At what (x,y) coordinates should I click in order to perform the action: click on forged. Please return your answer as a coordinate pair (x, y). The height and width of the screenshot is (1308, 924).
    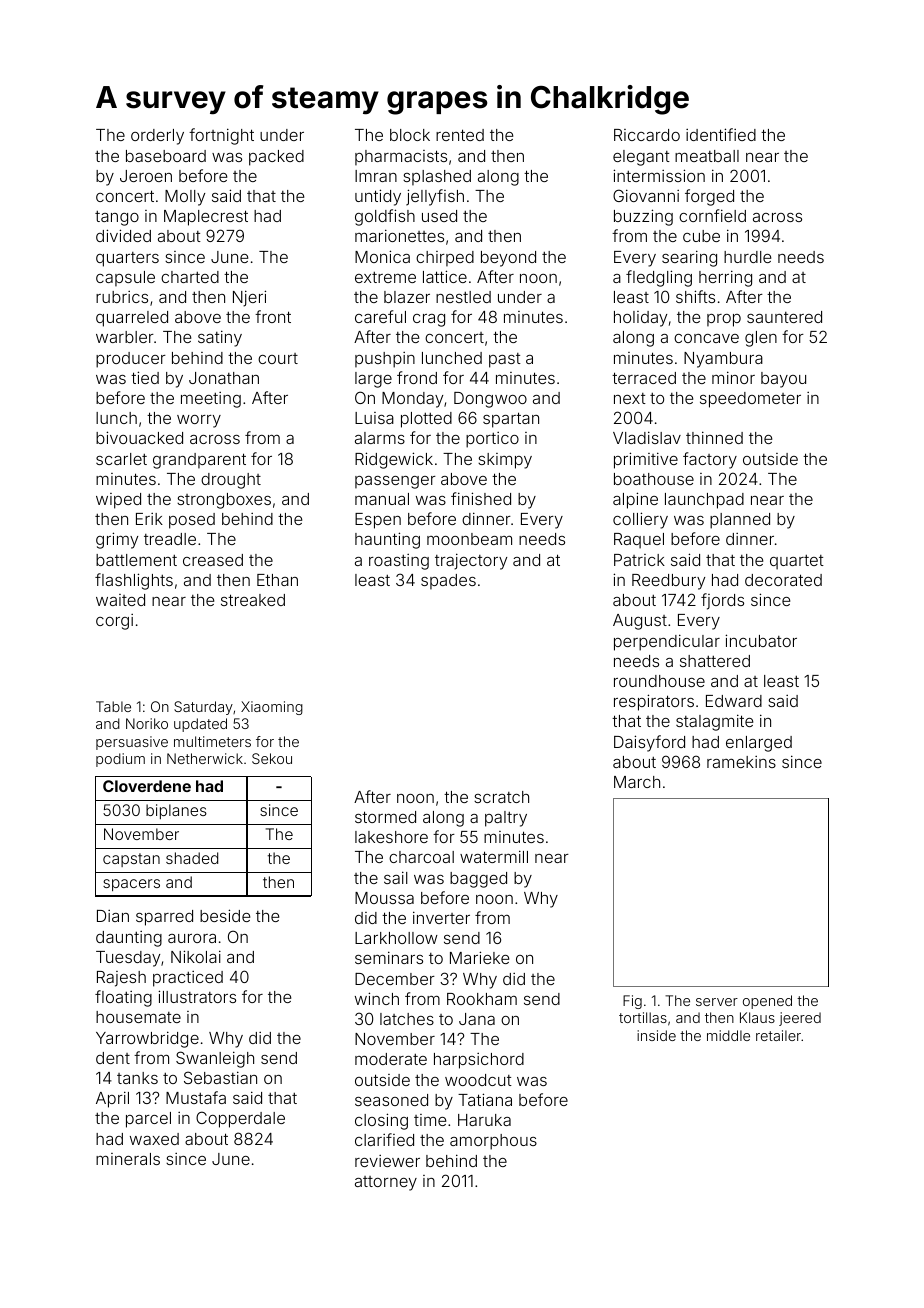
    Looking at the image, I should click on (709, 197).
